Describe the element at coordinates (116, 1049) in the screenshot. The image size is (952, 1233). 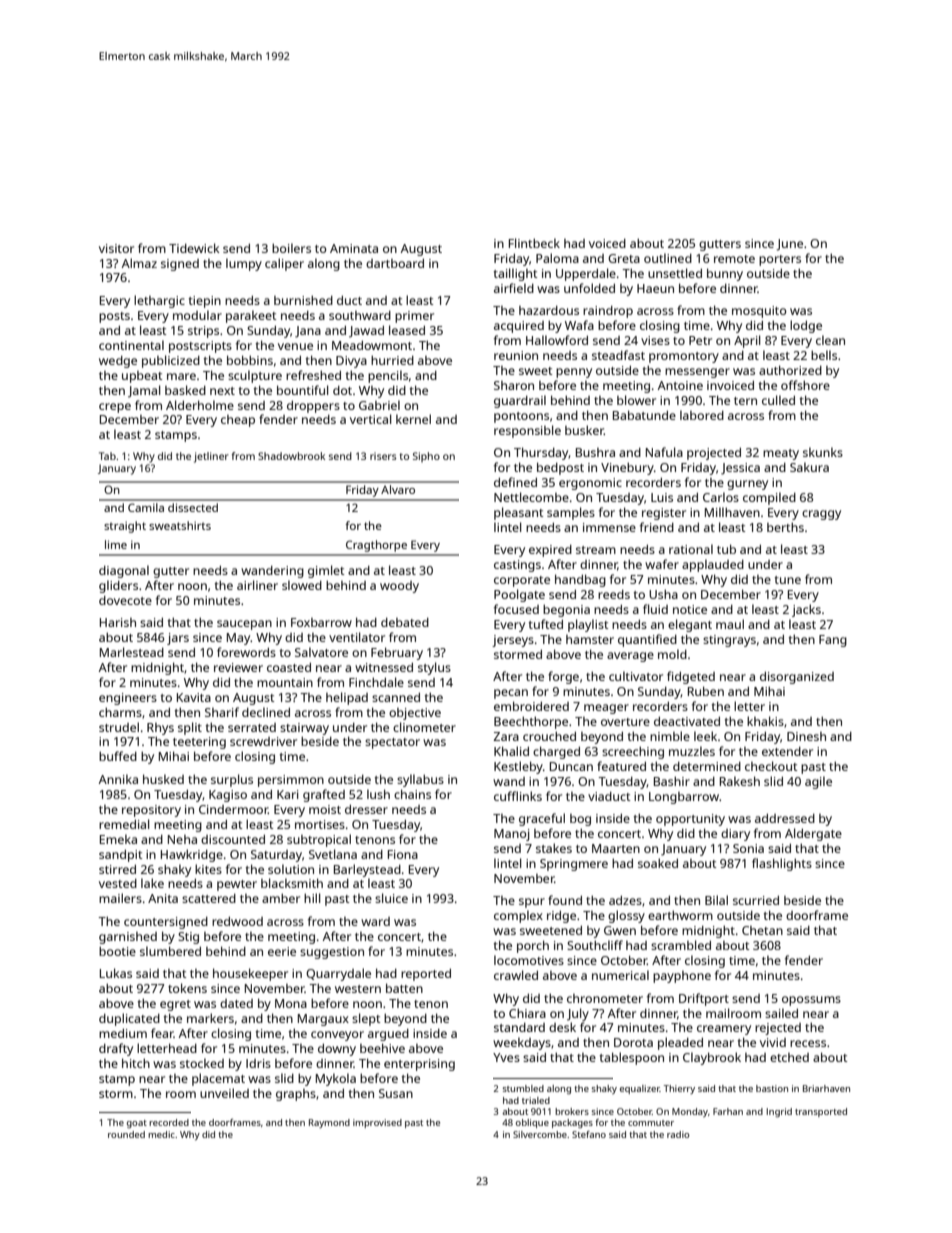
I see `drafty` at that location.
